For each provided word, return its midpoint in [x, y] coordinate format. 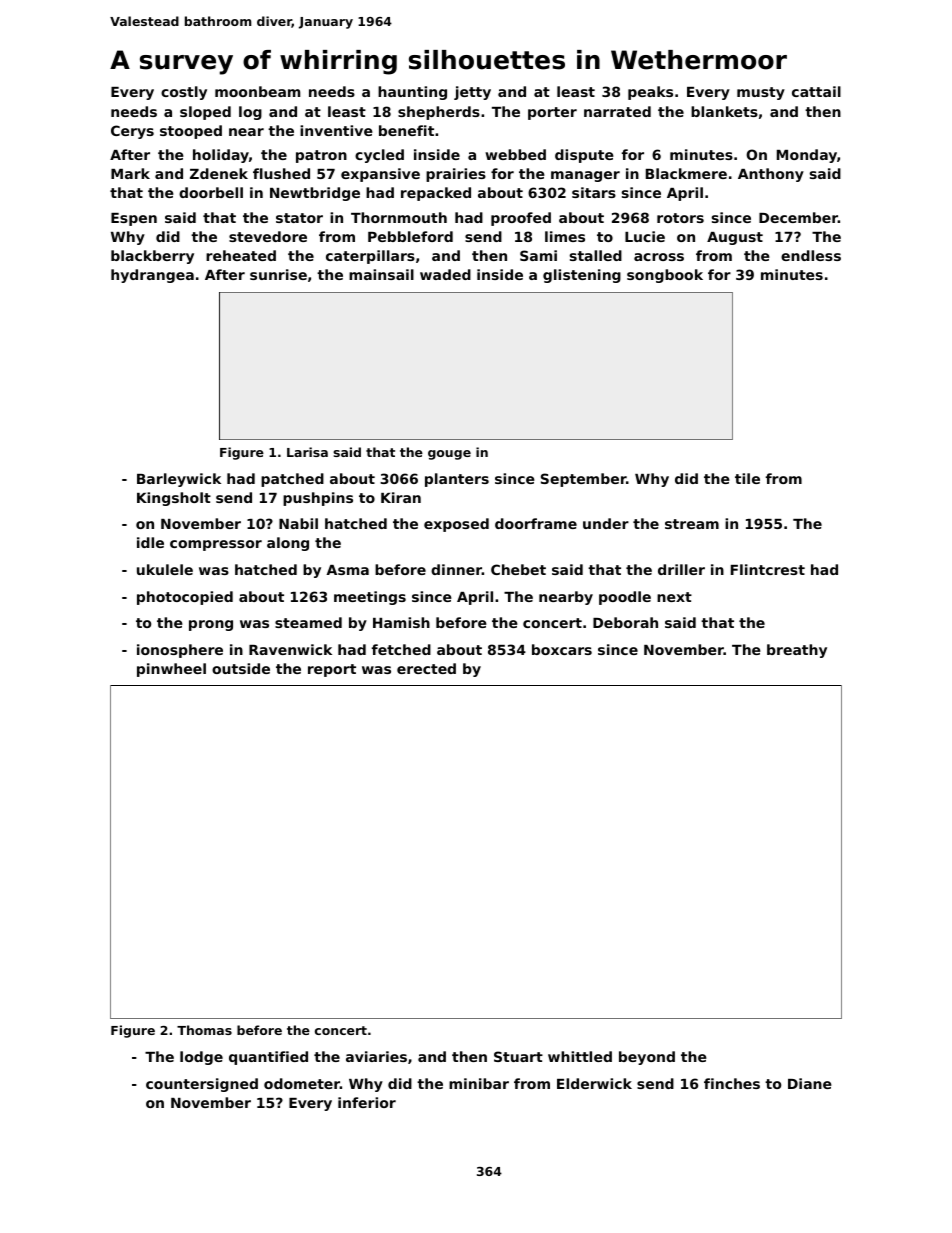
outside [241, 668]
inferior [367, 1102]
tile [747, 478]
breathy [797, 651]
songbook [665, 276]
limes [565, 236]
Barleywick [179, 480]
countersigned [202, 1085]
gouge [449, 455]
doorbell [211, 192]
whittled [580, 1056]
